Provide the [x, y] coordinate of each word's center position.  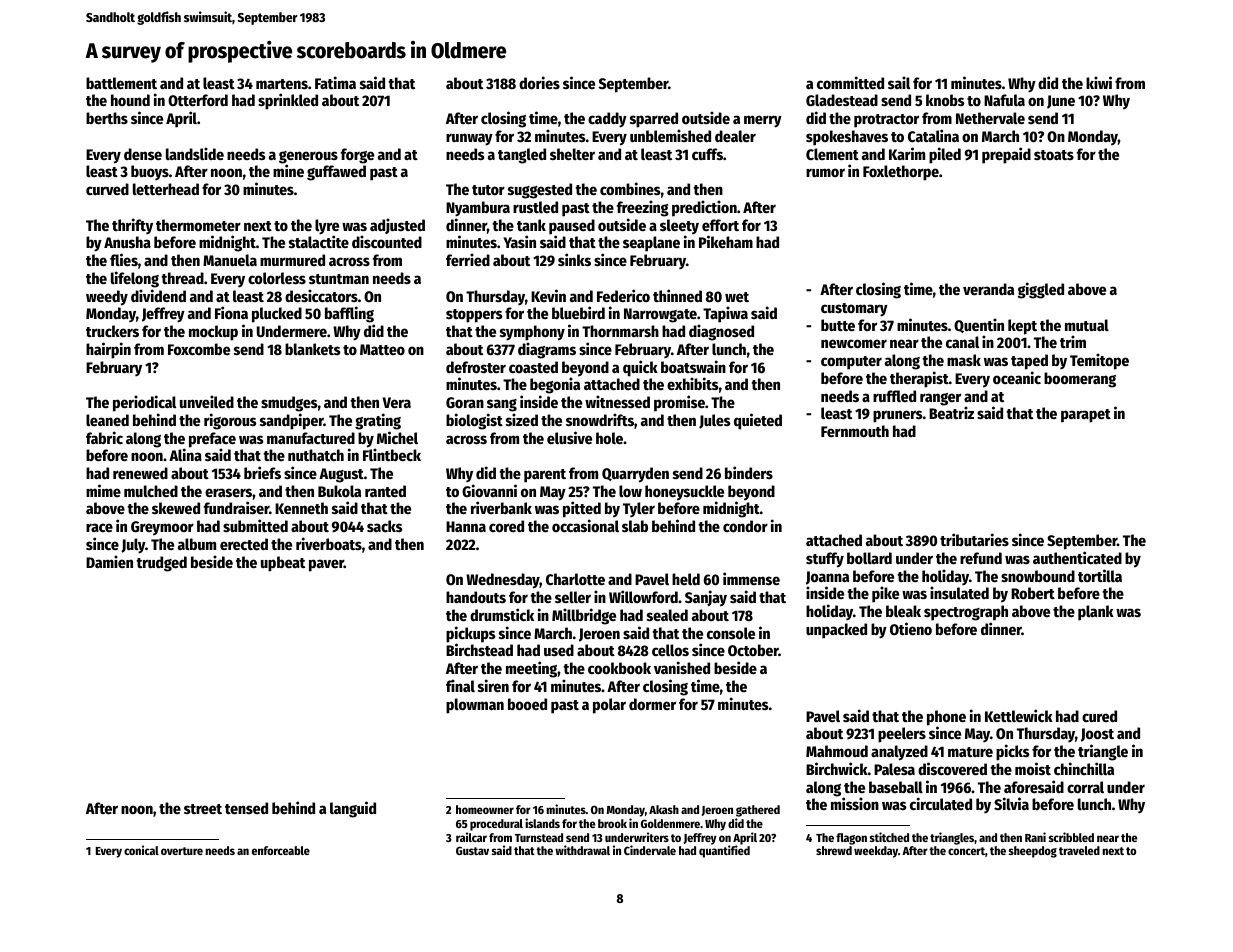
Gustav [472, 850]
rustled [535, 207]
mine [288, 170]
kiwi [1099, 82]
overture [182, 851]
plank [1096, 613]
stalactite [319, 241]
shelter [572, 154]
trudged [161, 564]
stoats [1054, 155]
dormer [652, 704]
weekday [876, 852]
